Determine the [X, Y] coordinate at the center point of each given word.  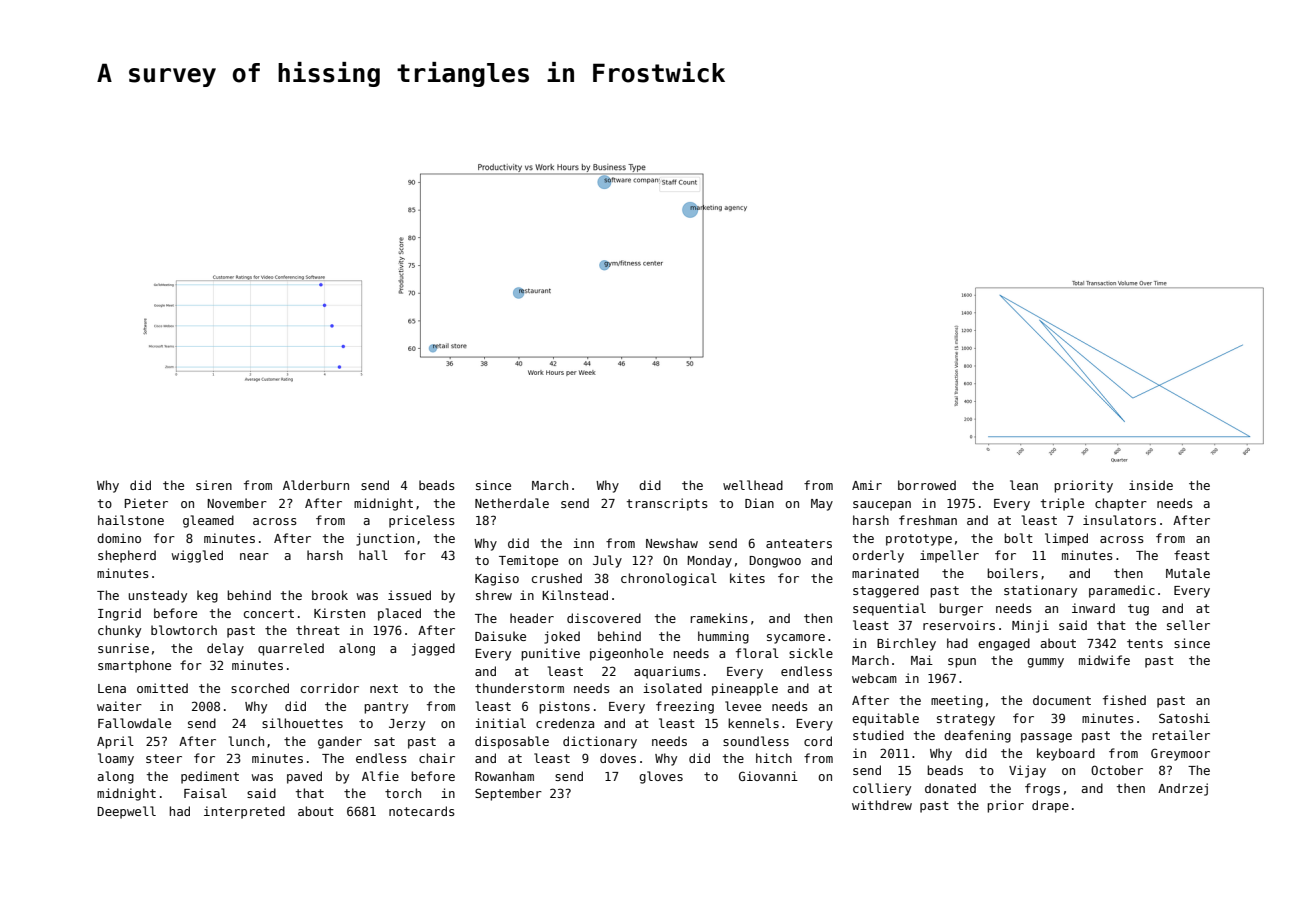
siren [214, 485]
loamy [116, 759]
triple [1062, 504]
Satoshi [1184, 718]
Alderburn [316, 485]
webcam [874, 678]
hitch [774, 758]
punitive [550, 654]
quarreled [291, 649]
